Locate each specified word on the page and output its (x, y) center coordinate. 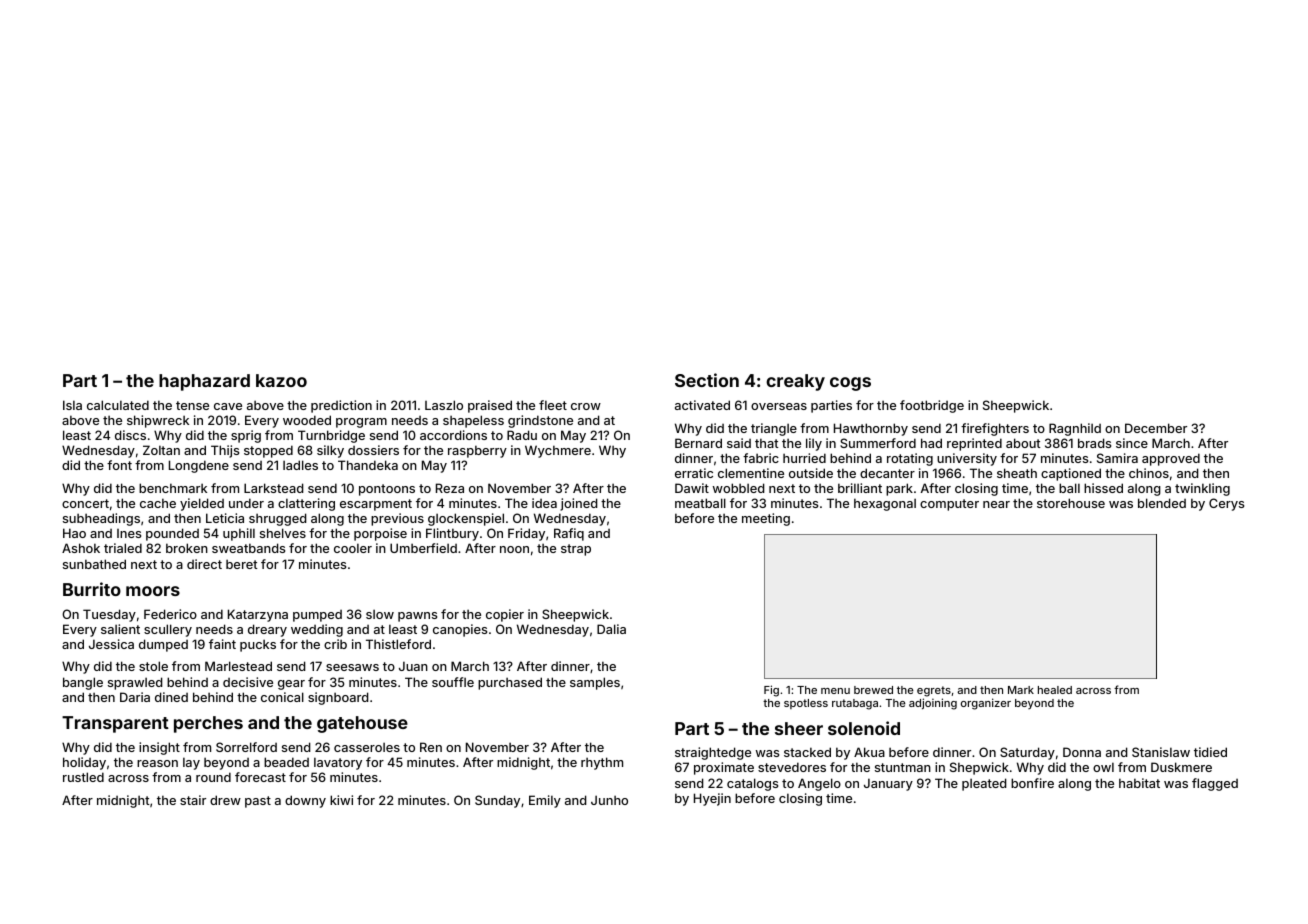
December (1156, 428)
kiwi (341, 800)
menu (835, 691)
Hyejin (712, 799)
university (967, 459)
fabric (761, 458)
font (119, 465)
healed (1055, 690)
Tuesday (109, 615)
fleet (553, 405)
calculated (118, 405)
